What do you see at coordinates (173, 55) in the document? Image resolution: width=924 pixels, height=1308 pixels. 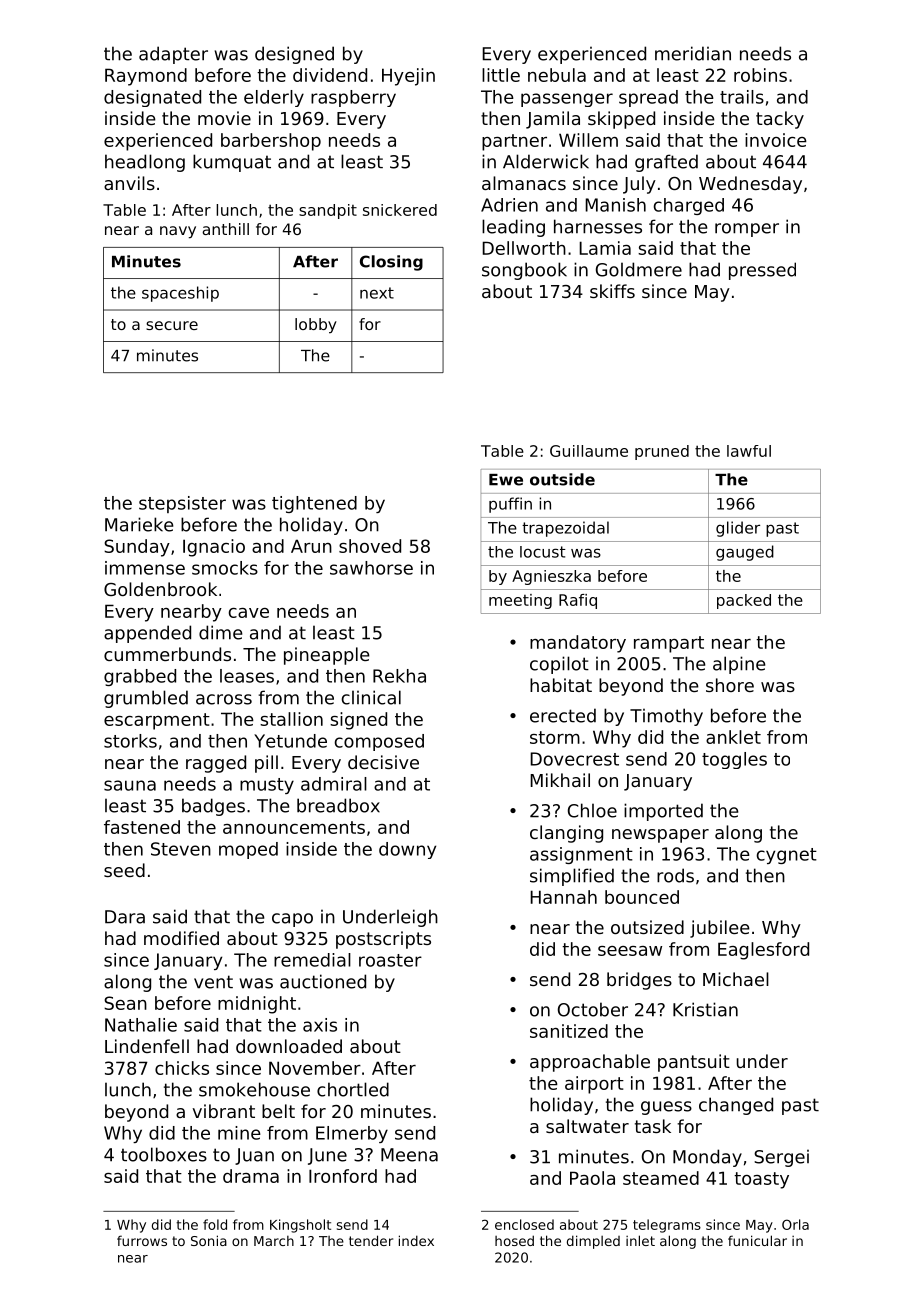 I see `adapter` at bounding box center [173, 55].
